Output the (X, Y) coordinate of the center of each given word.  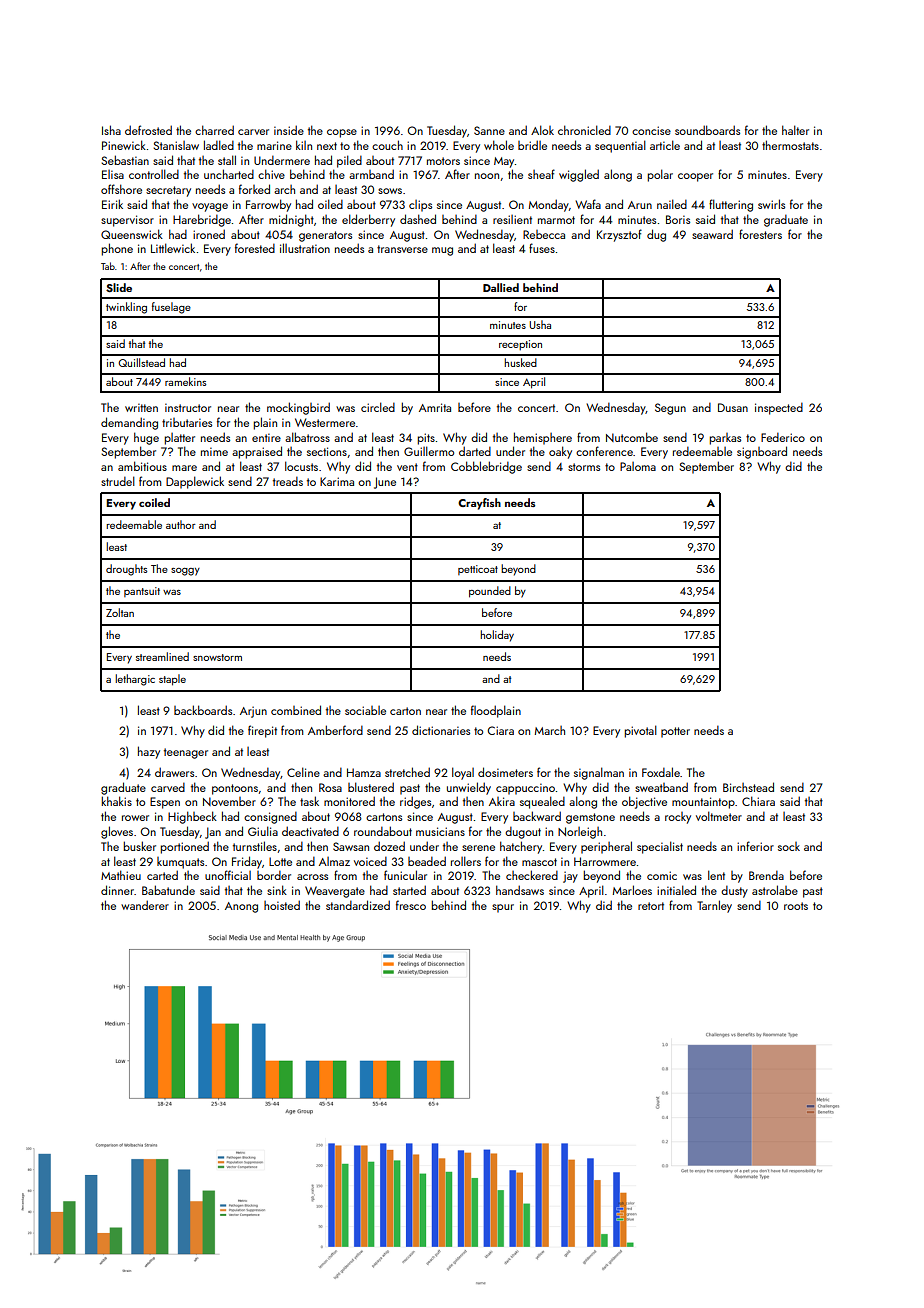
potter (675, 732)
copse (342, 133)
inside (289, 130)
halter (795, 130)
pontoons (235, 789)
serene (478, 848)
